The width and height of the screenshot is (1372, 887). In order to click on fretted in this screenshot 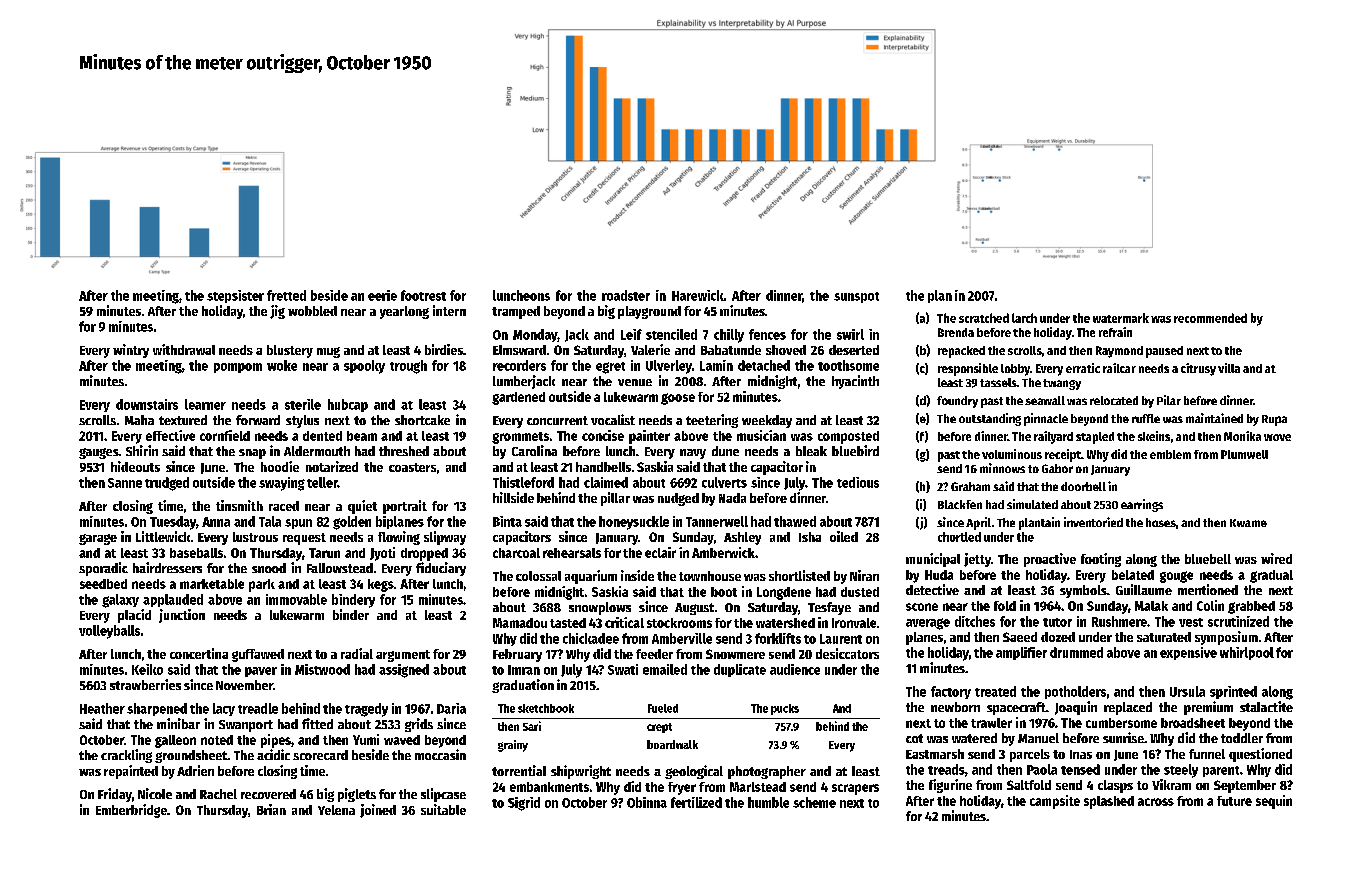, I will do `click(286, 295)`.
